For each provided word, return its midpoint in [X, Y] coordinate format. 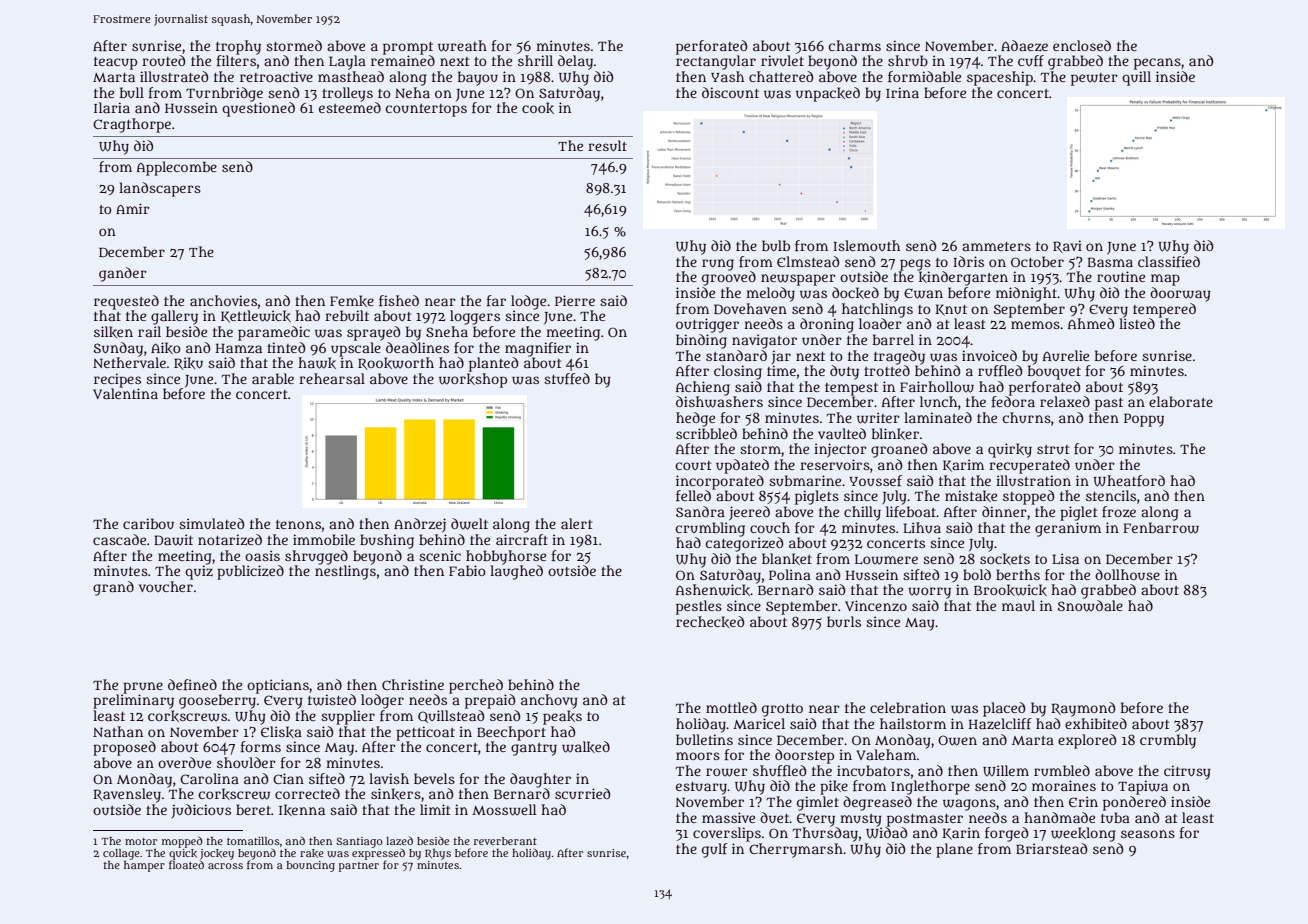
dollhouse [1127, 574]
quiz [199, 572]
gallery [174, 317]
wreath [462, 46]
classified [1169, 261]
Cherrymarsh [796, 850]
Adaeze [1024, 45]
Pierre [575, 300]
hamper [144, 866]
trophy [238, 47]
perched [476, 686]
